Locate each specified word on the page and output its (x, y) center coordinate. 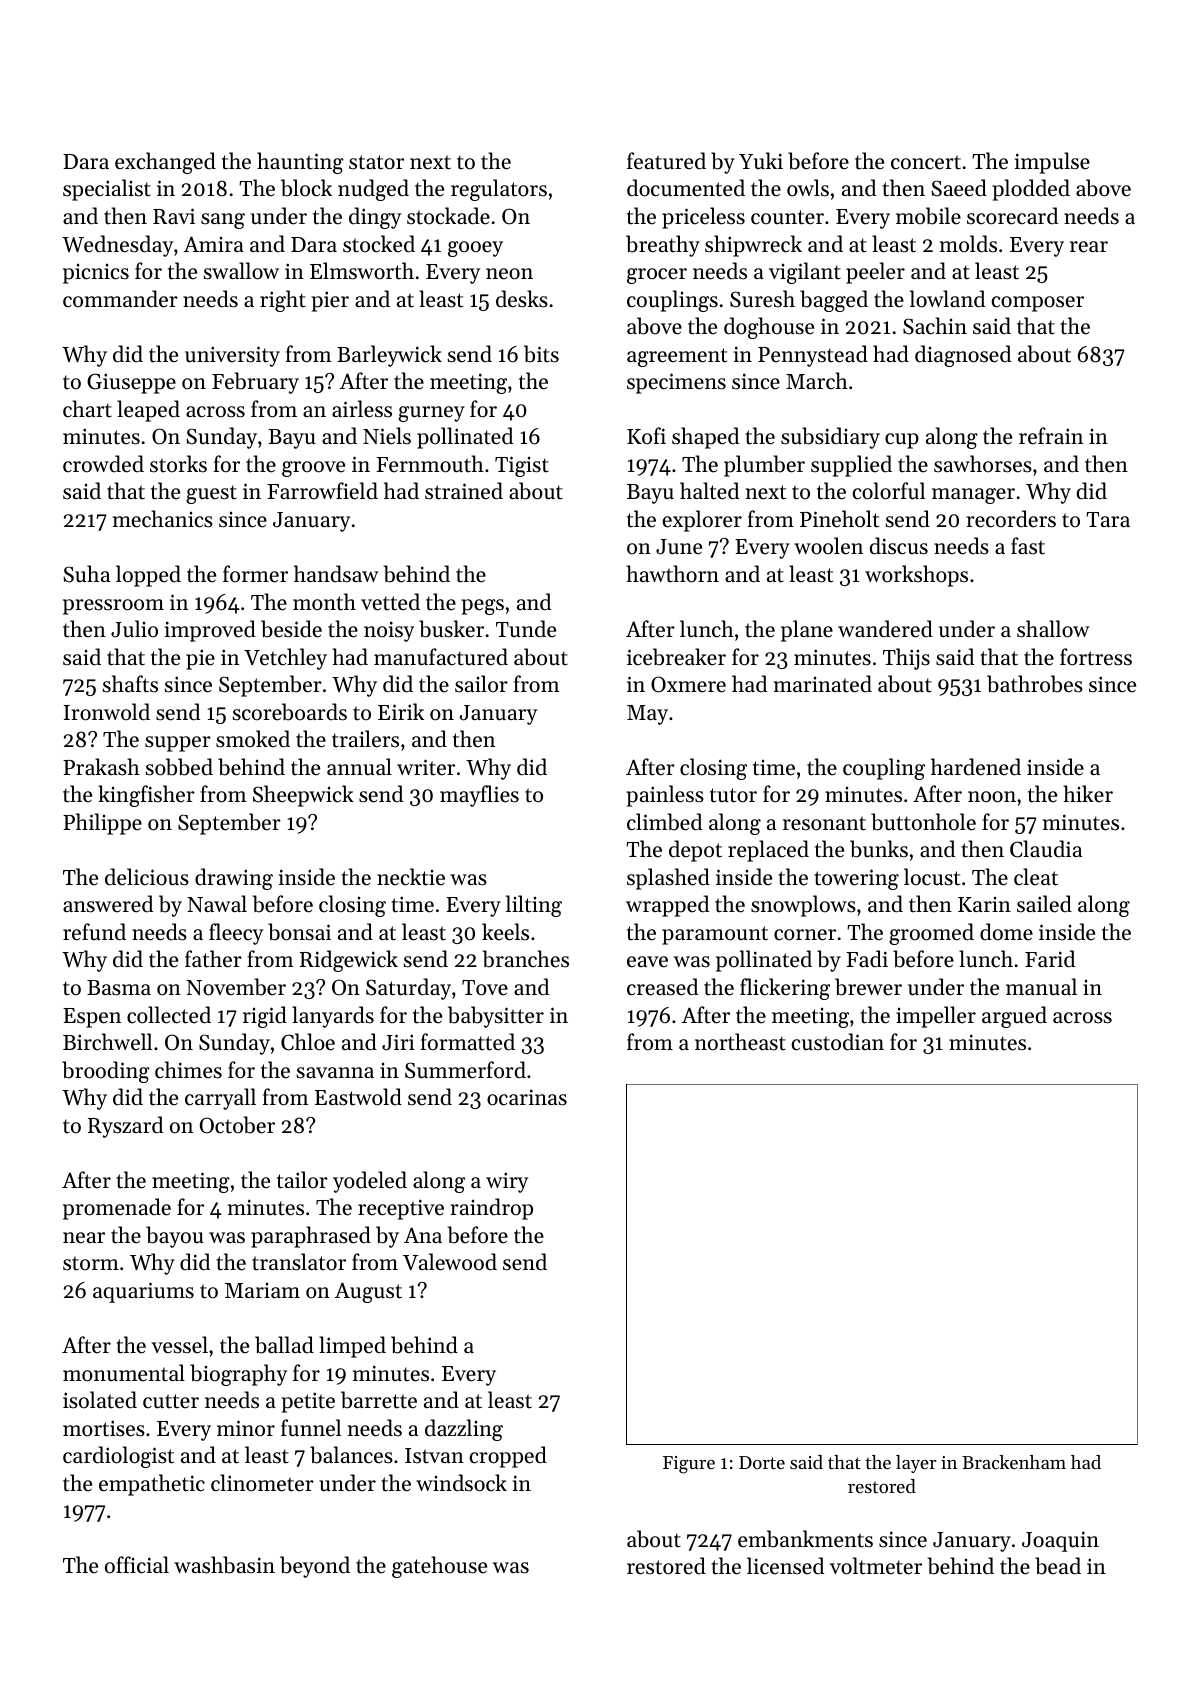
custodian (837, 1042)
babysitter (496, 1017)
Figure (689, 1465)
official (137, 1565)
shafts (130, 684)
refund (94, 932)
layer (916, 1464)
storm (91, 1263)
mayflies (479, 796)
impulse (1052, 163)
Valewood (450, 1262)
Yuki (761, 161)
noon (992, 797)
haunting (300, 163)
